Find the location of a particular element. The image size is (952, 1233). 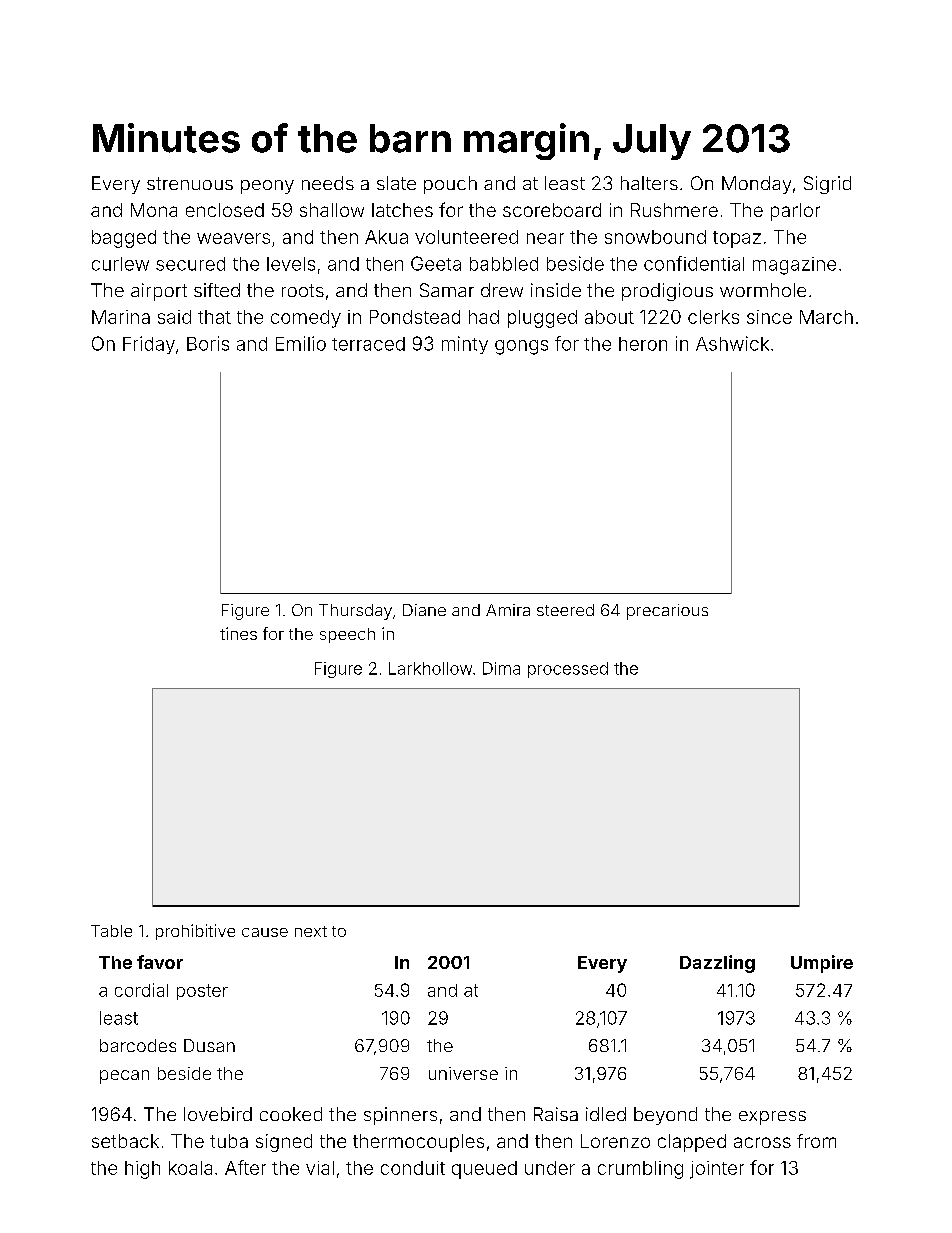

steered is located at coordinates (565, 610).
